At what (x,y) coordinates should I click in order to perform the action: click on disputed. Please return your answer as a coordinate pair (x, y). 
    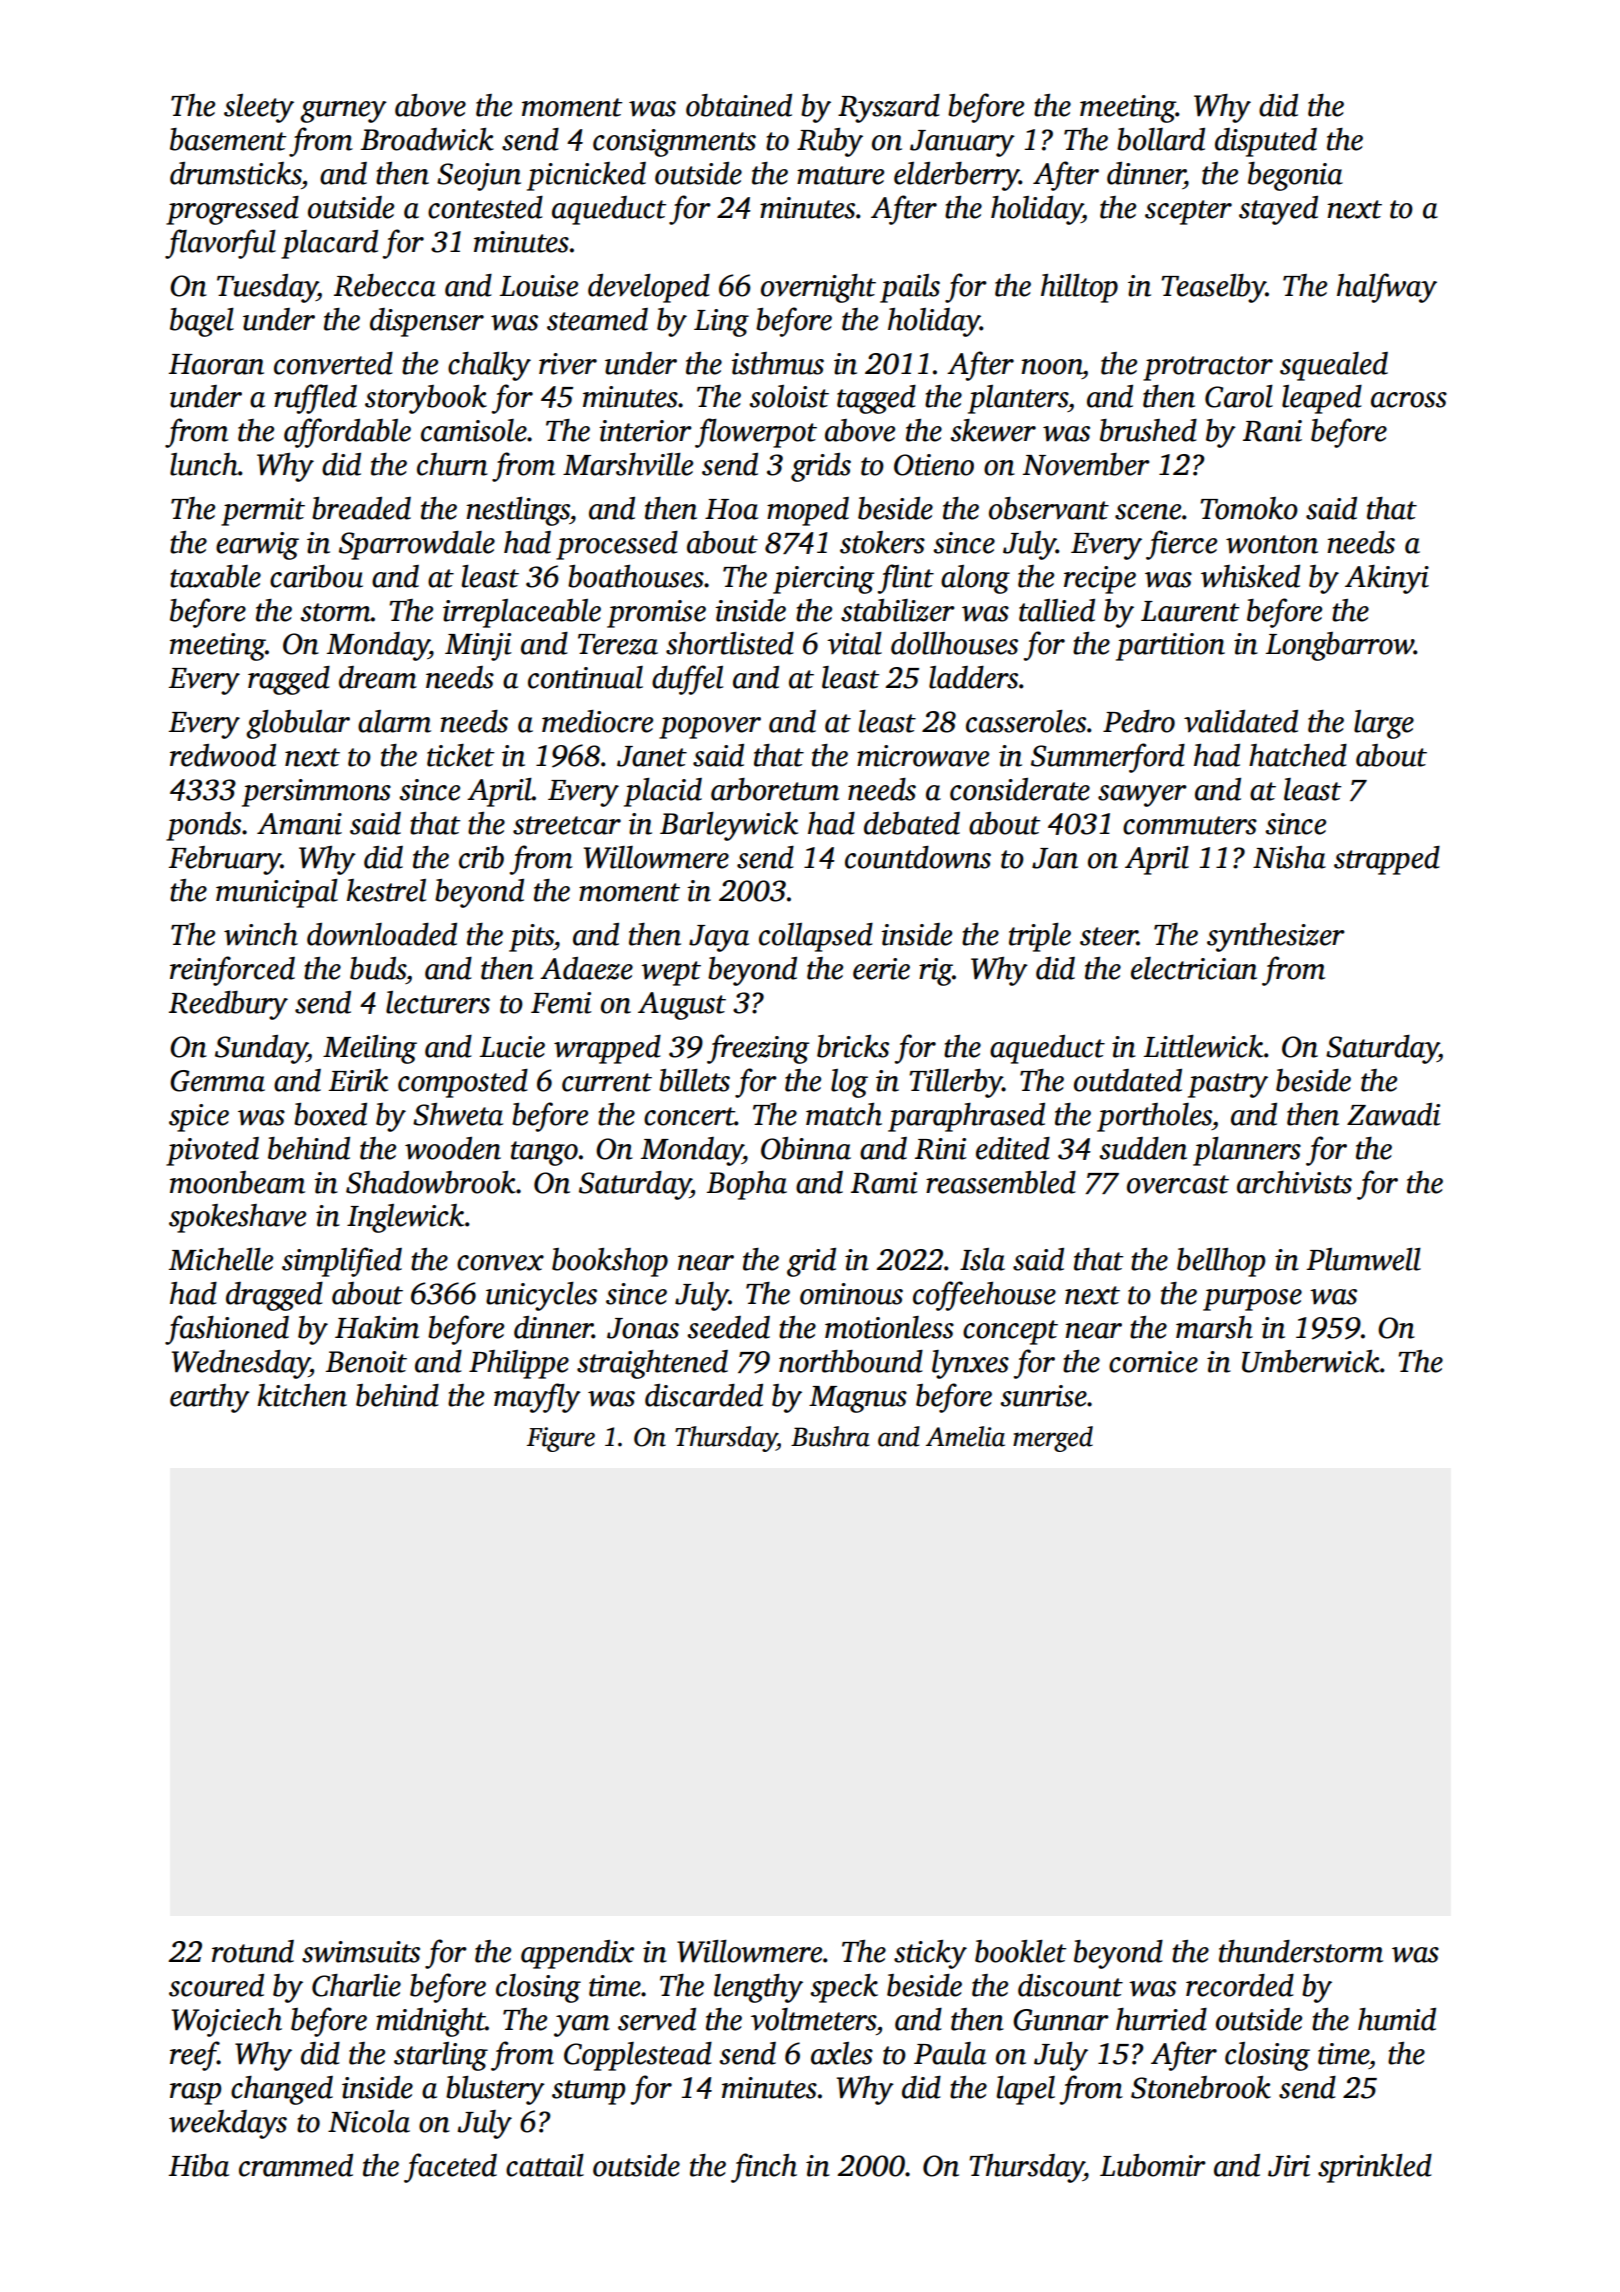
    Looking at the image, I should click on (1266, 142).
